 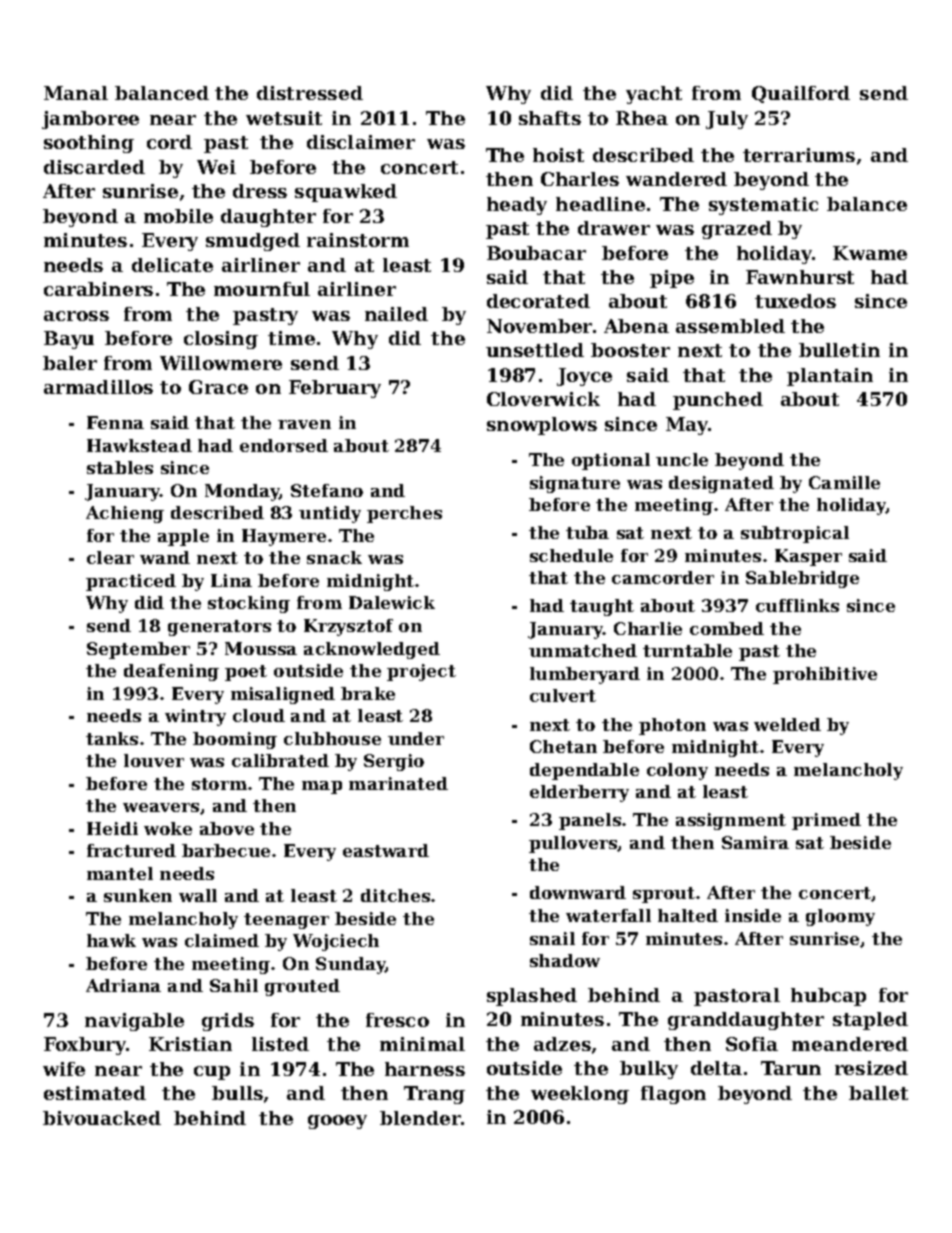 I want to click on Manal, so click(x=76, y=93).
